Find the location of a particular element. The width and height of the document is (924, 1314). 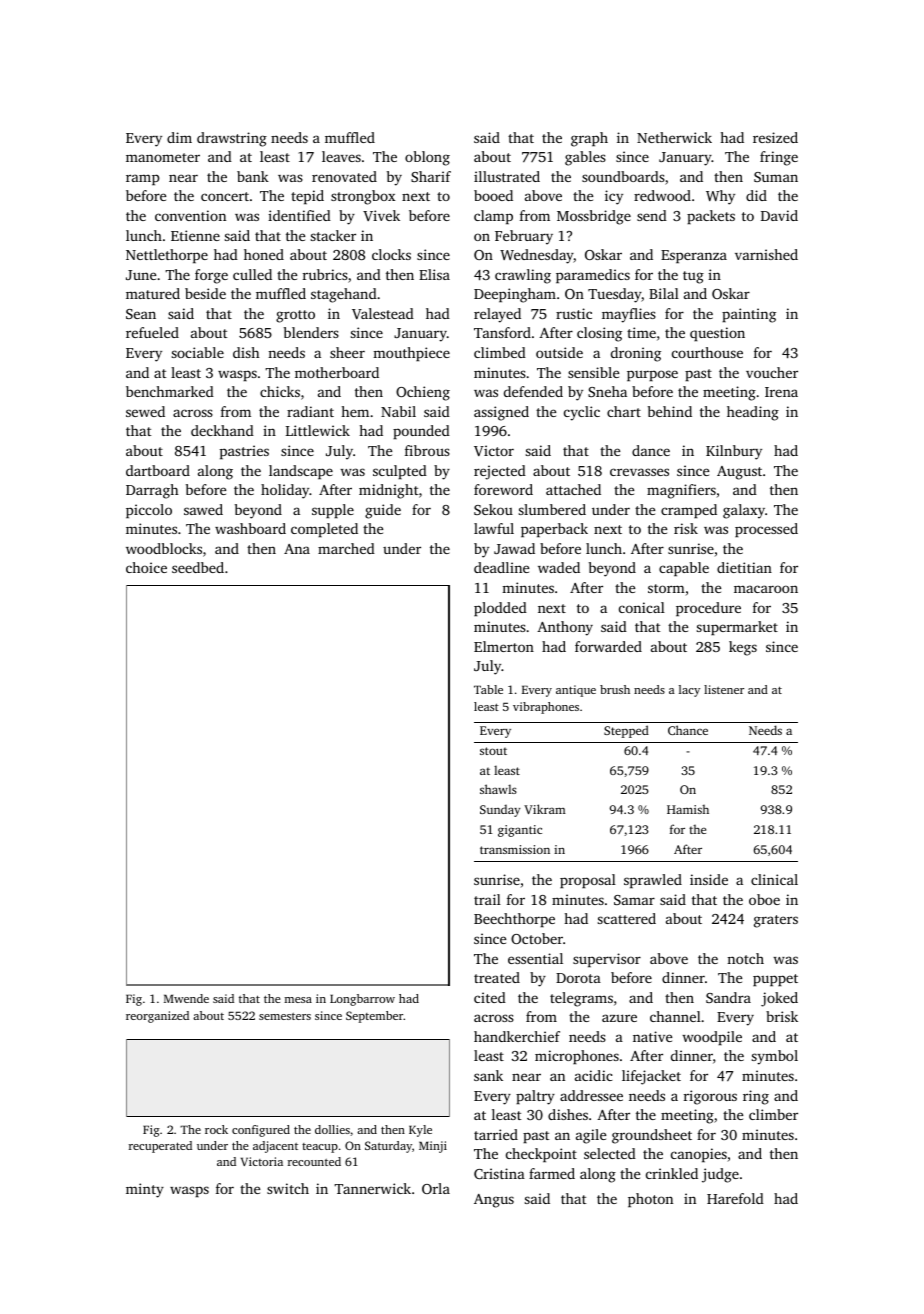

pounded is located at coordinates (421, 432).
